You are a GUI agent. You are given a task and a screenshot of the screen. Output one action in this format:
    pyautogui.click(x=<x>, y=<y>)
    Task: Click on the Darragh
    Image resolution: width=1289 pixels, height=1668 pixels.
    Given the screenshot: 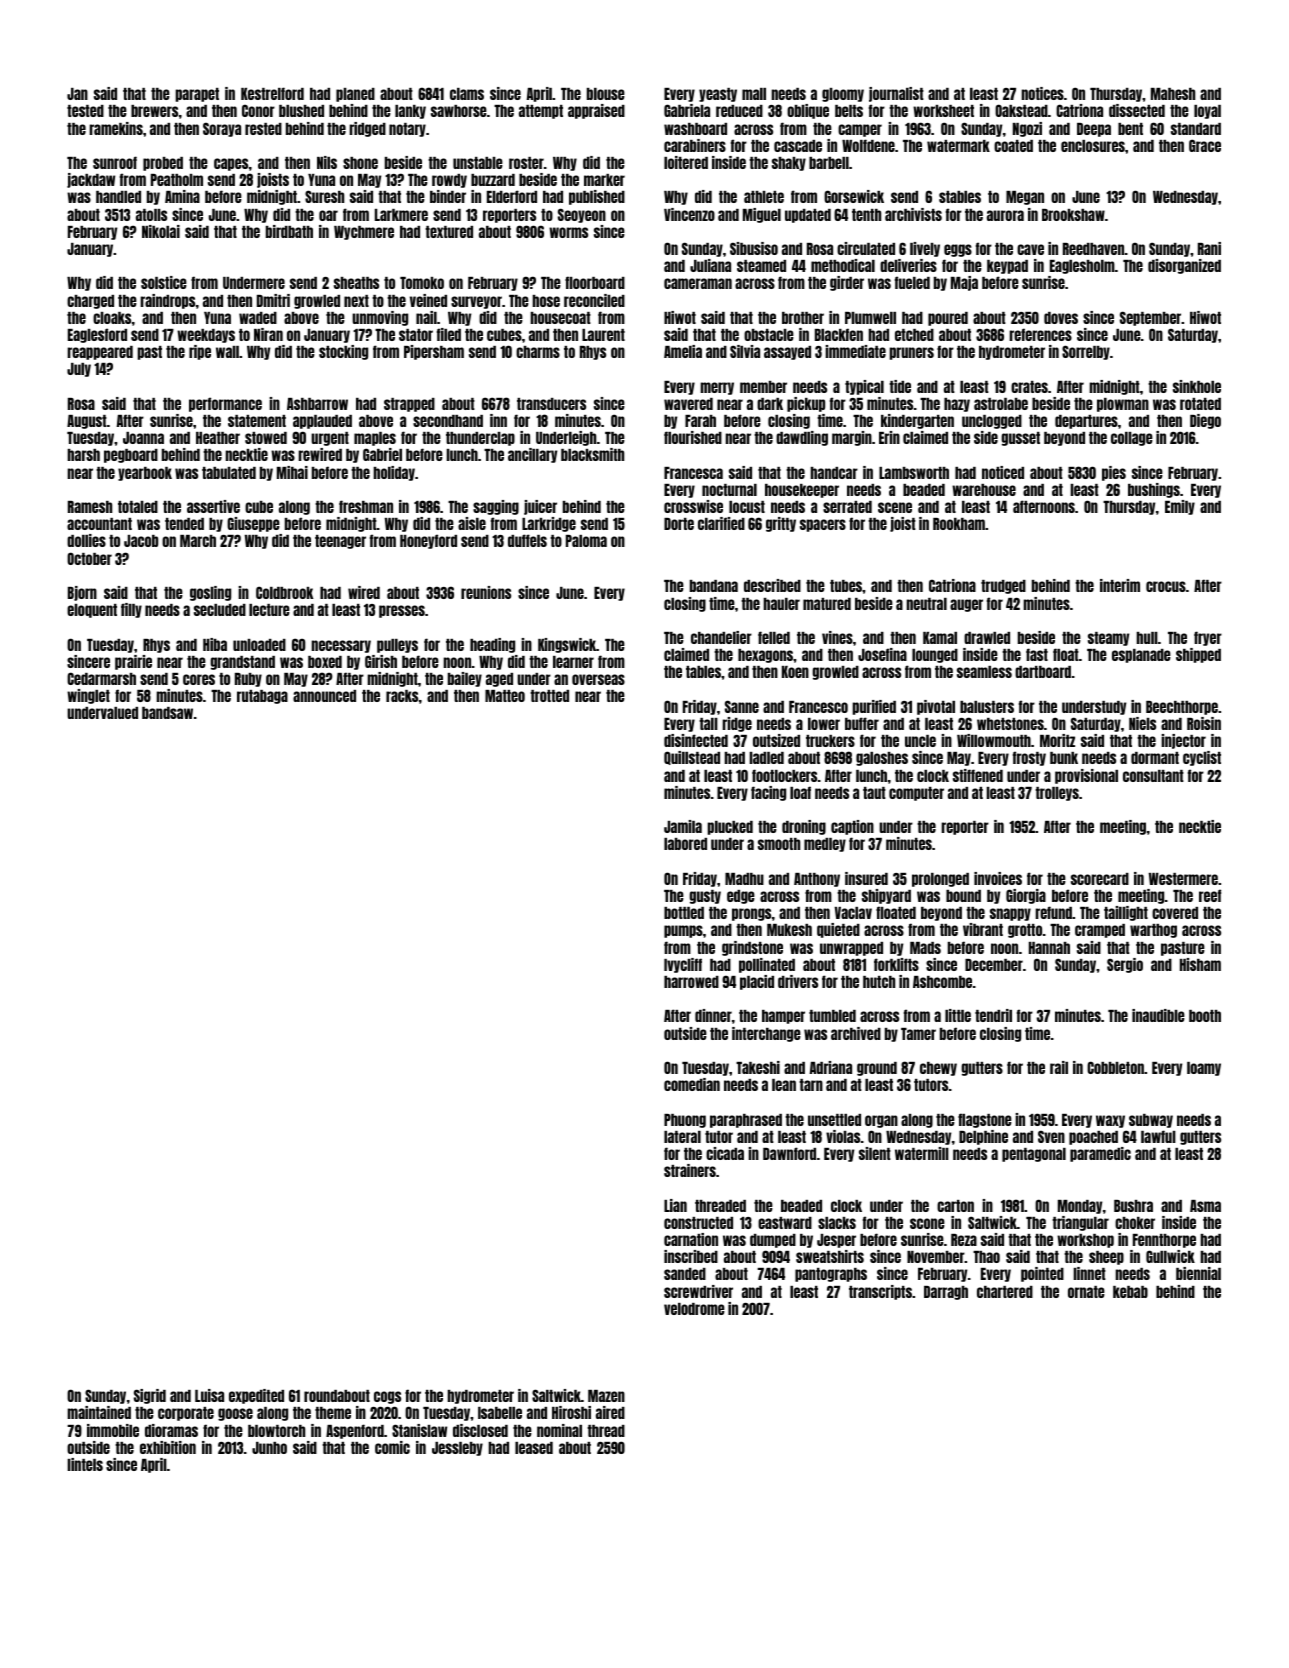 What is the action you would take?
    pyautogui.click(x=946, y=1293)
